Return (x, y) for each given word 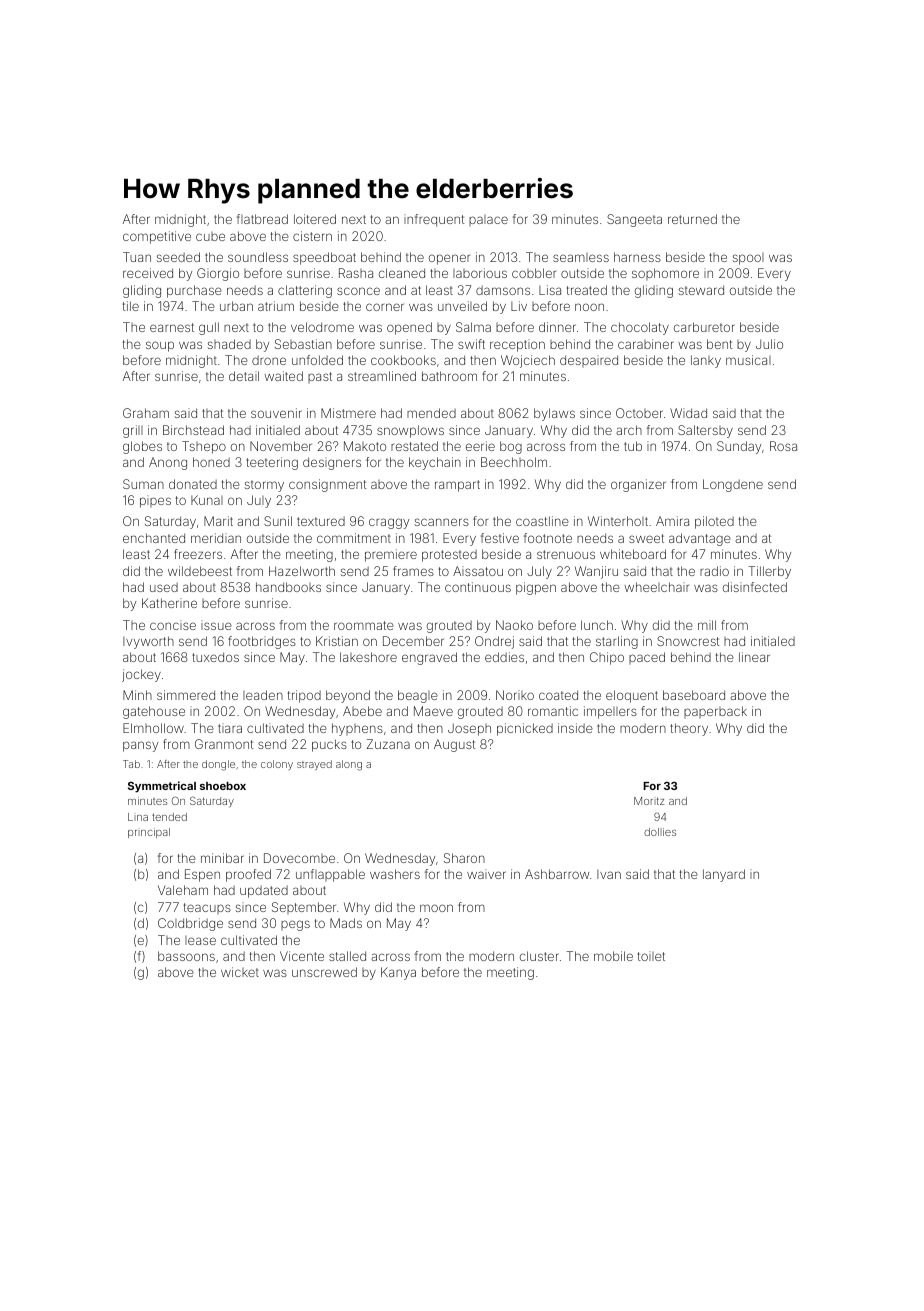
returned (692, 219)
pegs (295, 925)
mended (431, 413)
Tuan (137, 257)
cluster (539, 956)
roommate (364, 625)
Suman (143, 484)
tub (633, 446)
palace (488, 220)
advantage (700, 539)
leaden (263, 695)
